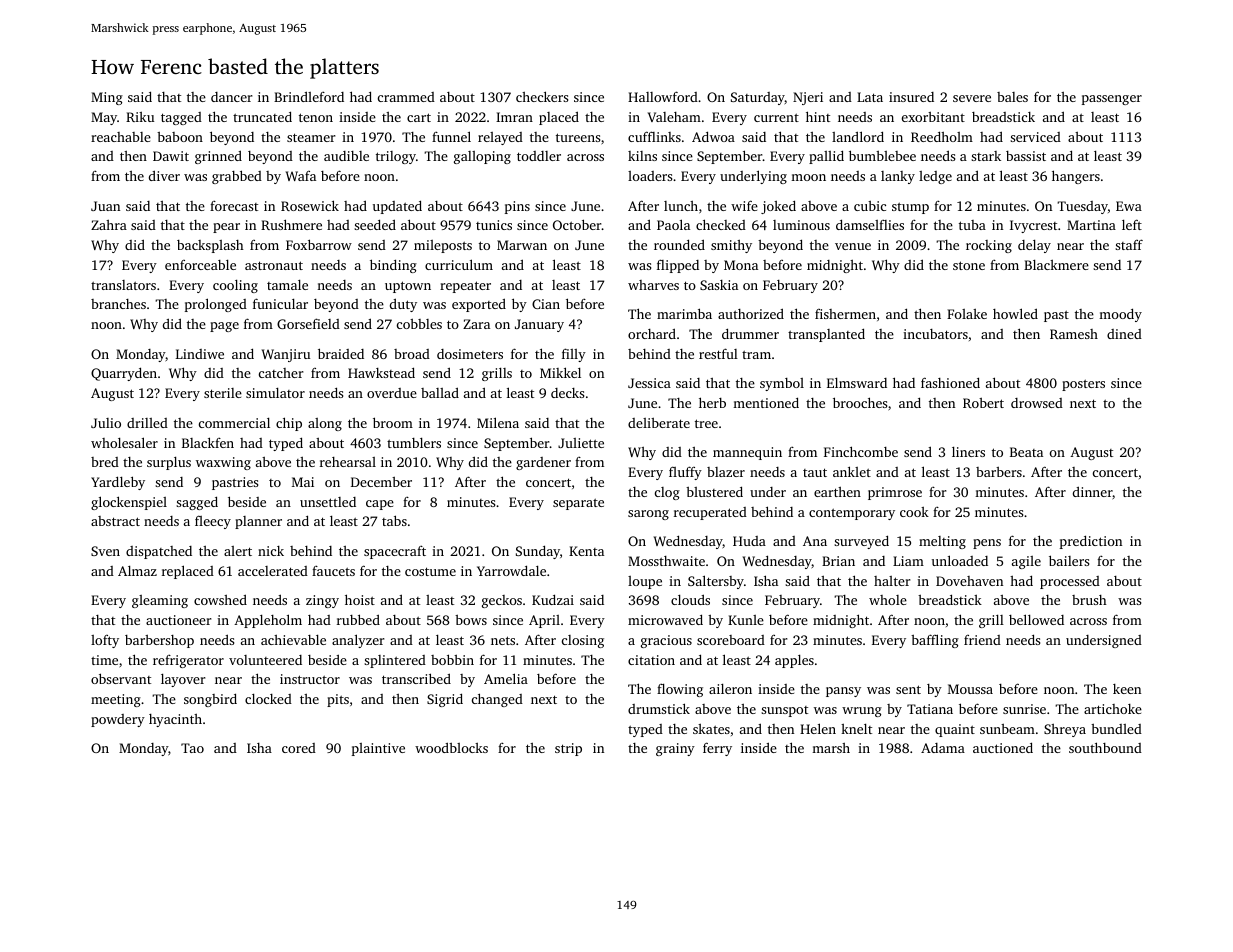  What do you see at coordinates (706, 423) in the page?
I see `tree` at bounding box center [706, 423].
